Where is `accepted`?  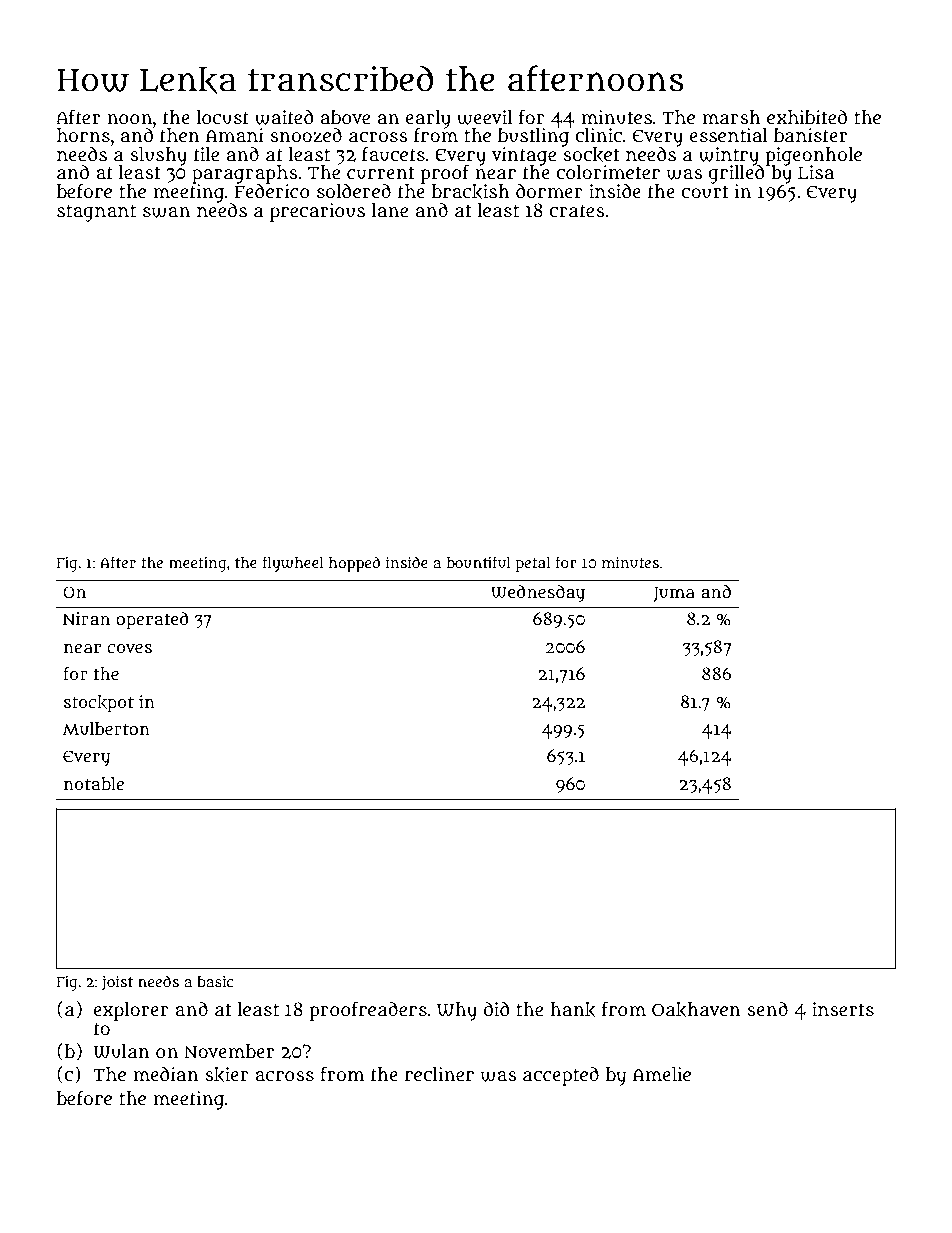
accepted is located at coordinates (561, 1076).
